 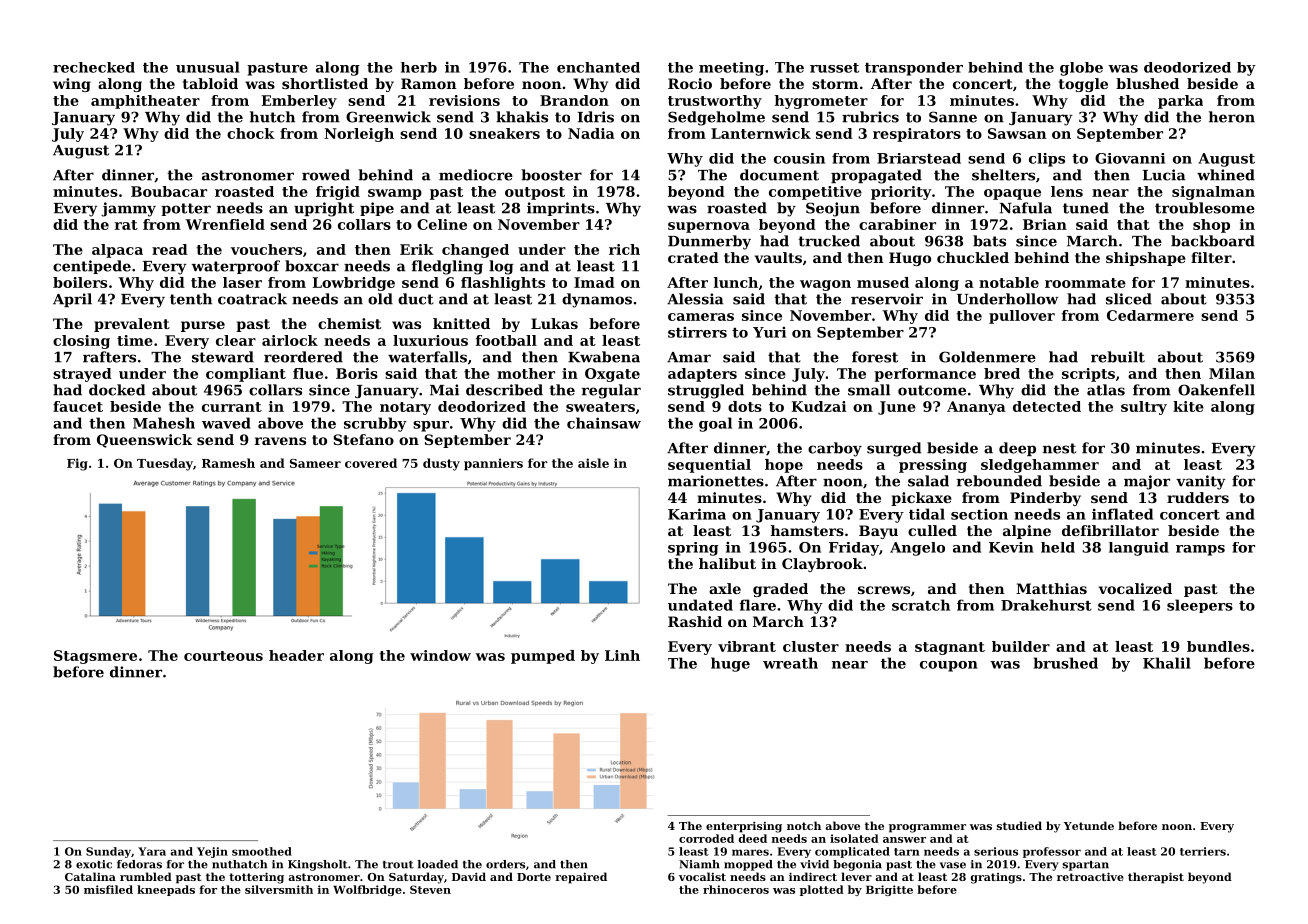 What do you see at coordinates (359, 135) in the screenshot?
I see `Norleigh` at bounding box center [359, 135].
